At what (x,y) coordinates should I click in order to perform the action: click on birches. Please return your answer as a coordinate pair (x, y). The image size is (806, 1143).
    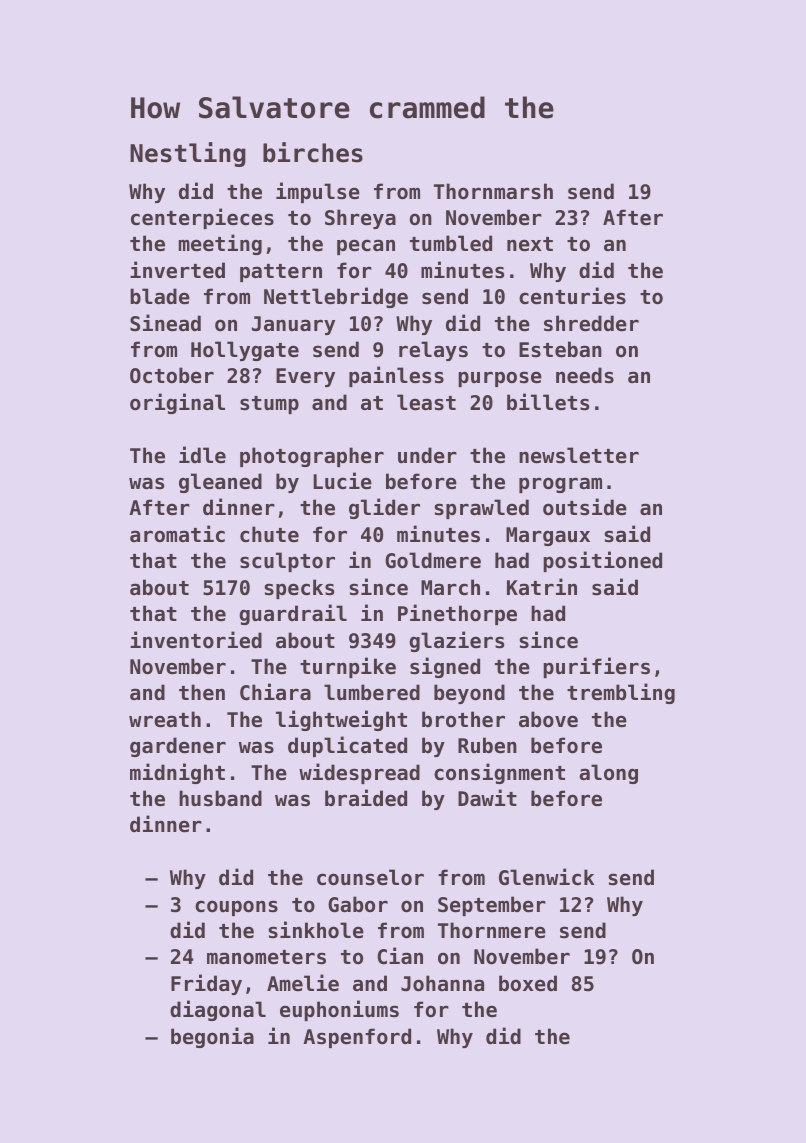
    Looking at the image, I should click on (313, 152).
